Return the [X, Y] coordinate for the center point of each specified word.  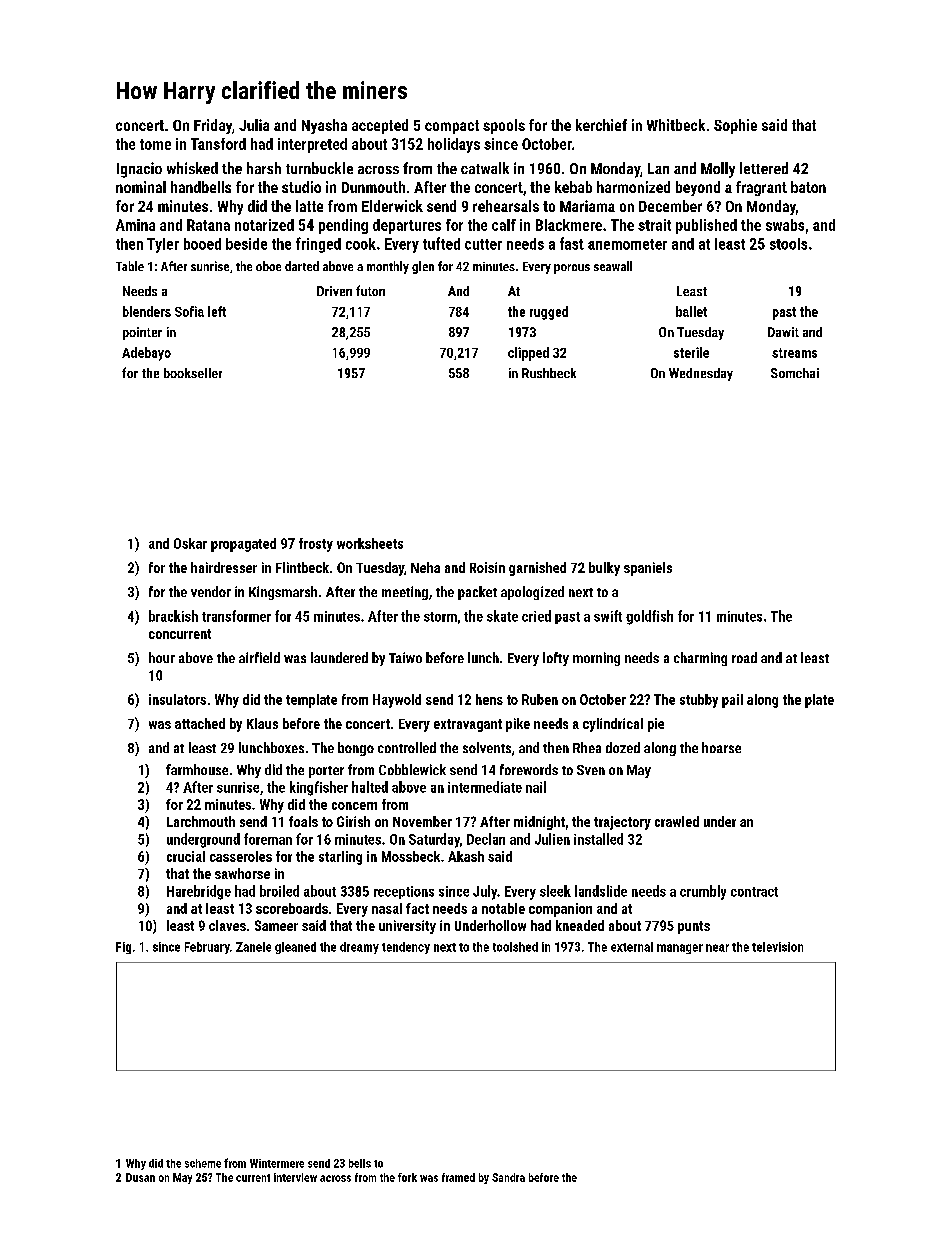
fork [407, 1177]
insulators [177, 699]
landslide [601, 891]
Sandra [508, 1177]
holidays [454, 145]
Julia [254, 125]
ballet [691, 311]
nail [536, 787]
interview [295, 1177]
